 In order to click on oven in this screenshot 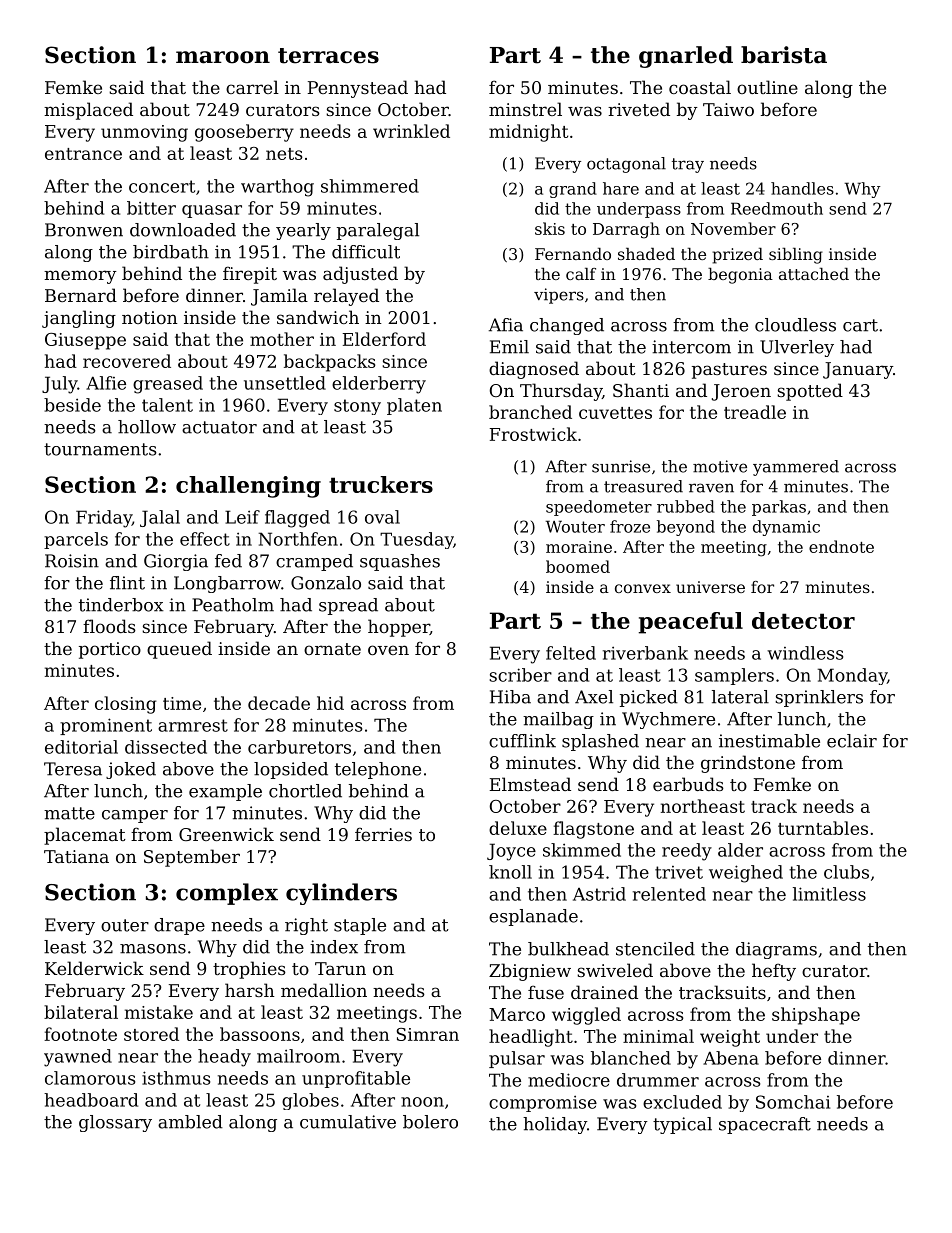, I will do `click(388, 650)`.
